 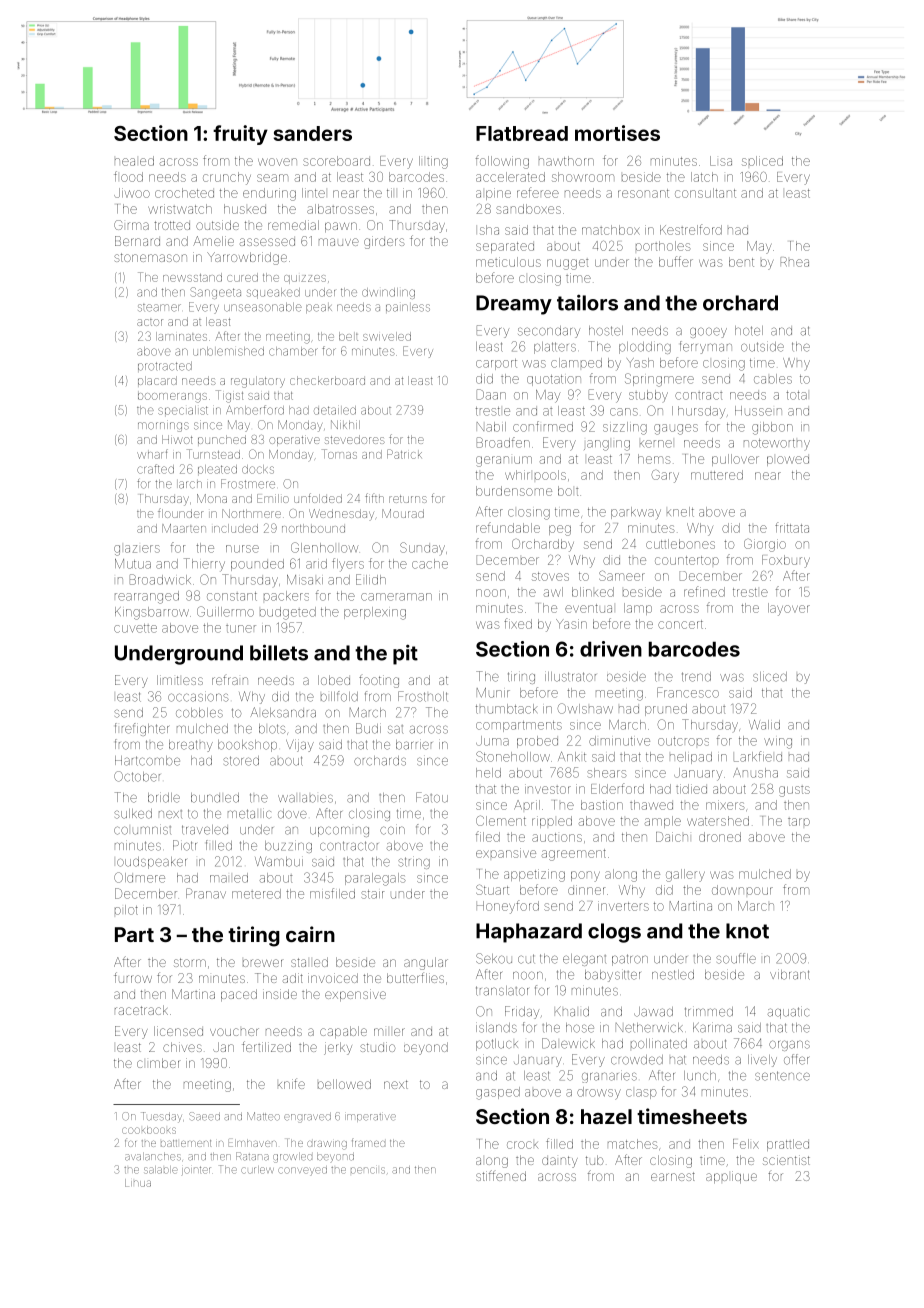 I want to click on operative, so click(x=294, y=440).
